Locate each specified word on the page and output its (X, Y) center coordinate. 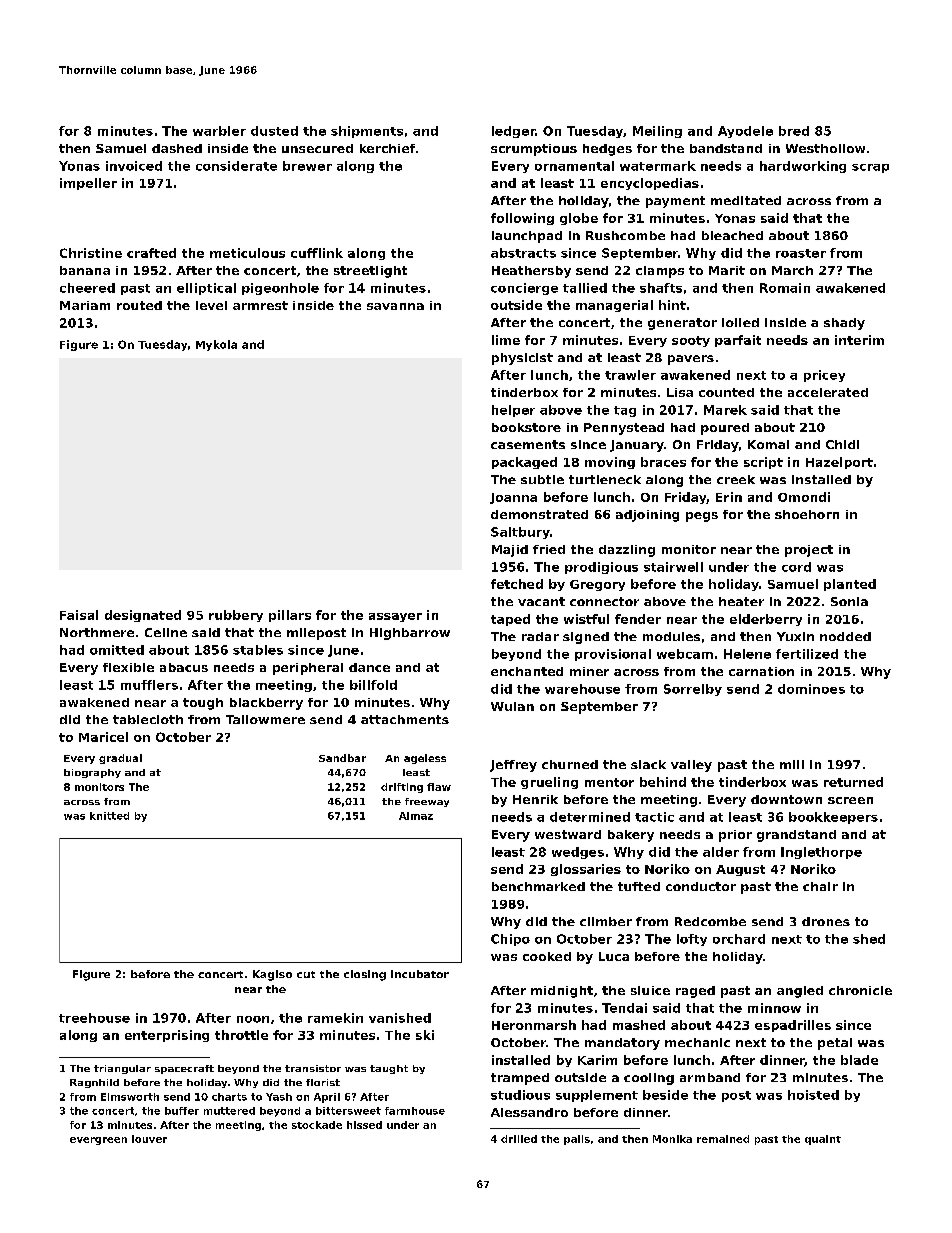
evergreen (98, 1141)
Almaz (416, 816)
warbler (219, 131)
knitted (109, 816)
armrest (260, 305)
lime (506, 340)
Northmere (97, 632)
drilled (519, 1139)
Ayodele (745, 132)
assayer (395, 617)
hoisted (813, 1095)
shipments (367, 132)
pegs (702, 517)
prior (735, 836)
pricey (824, 376)
